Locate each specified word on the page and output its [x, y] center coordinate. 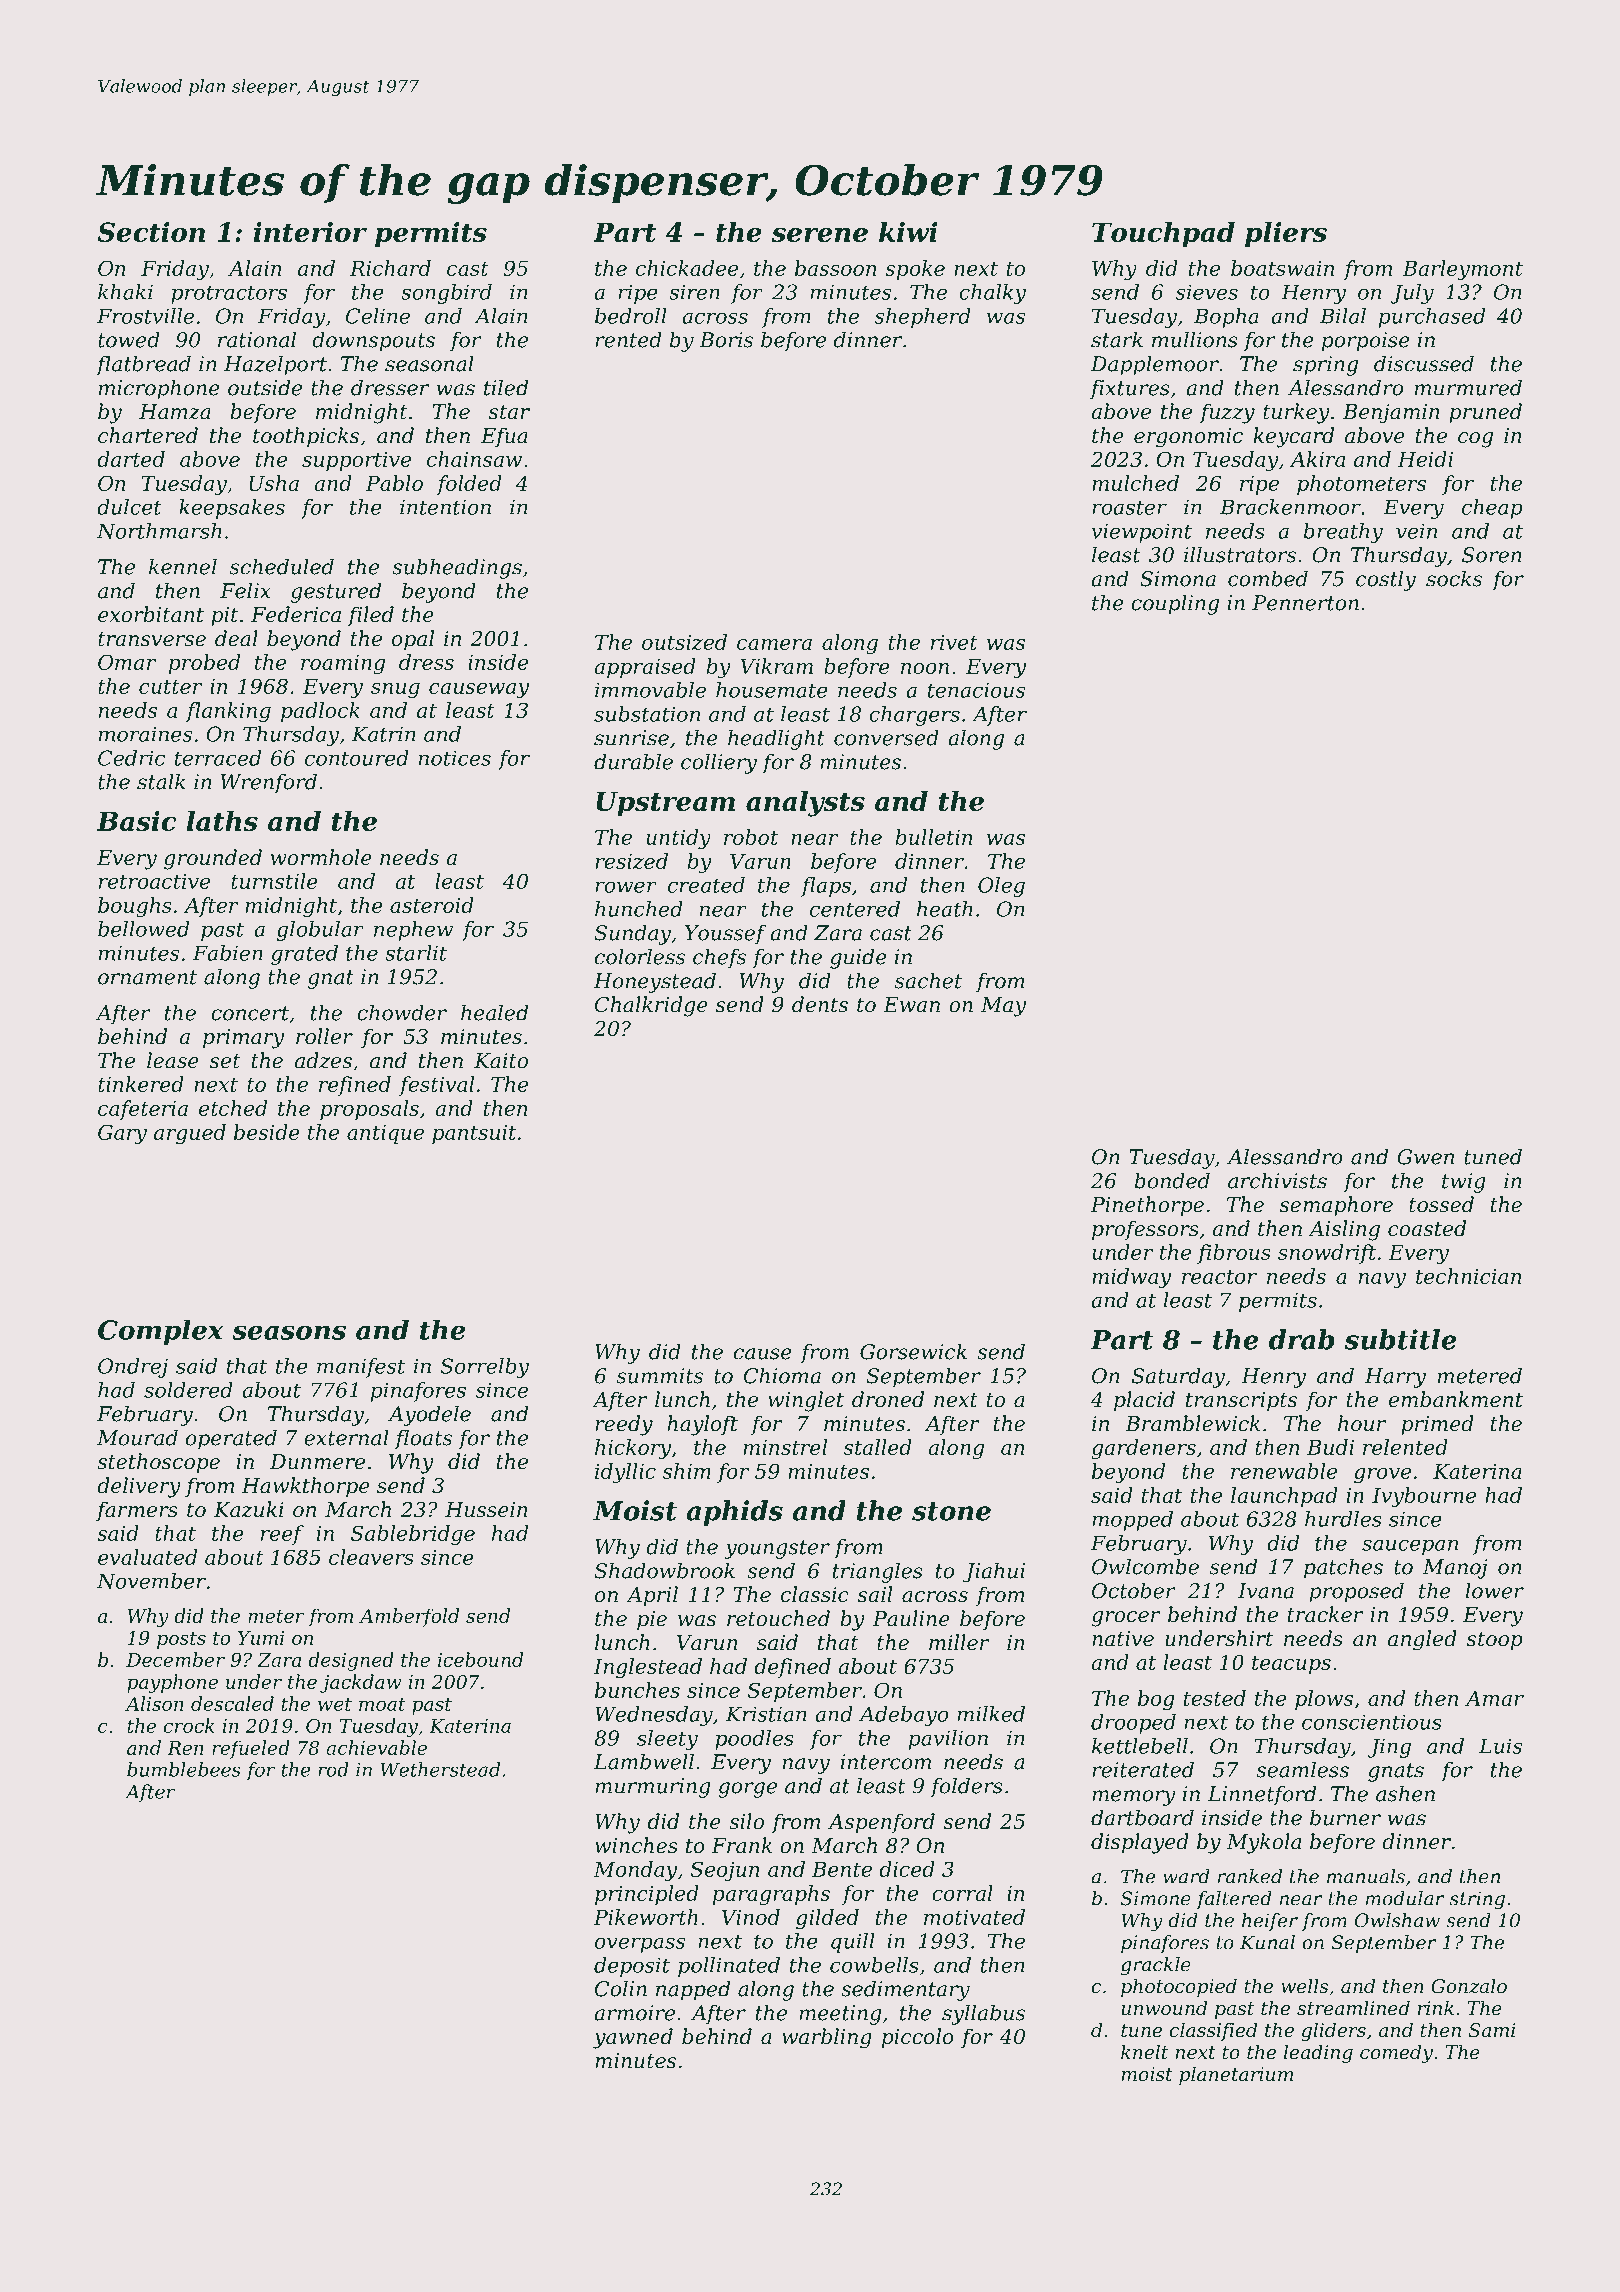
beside [267, 1132]
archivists [1277, 1180]
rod [333, 1769]
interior [310, 232]
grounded [213, 859]
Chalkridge [651, 1006]
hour [1362, 1423]
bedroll [631, 316]
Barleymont [1463, 270]
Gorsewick [913, 1351]
